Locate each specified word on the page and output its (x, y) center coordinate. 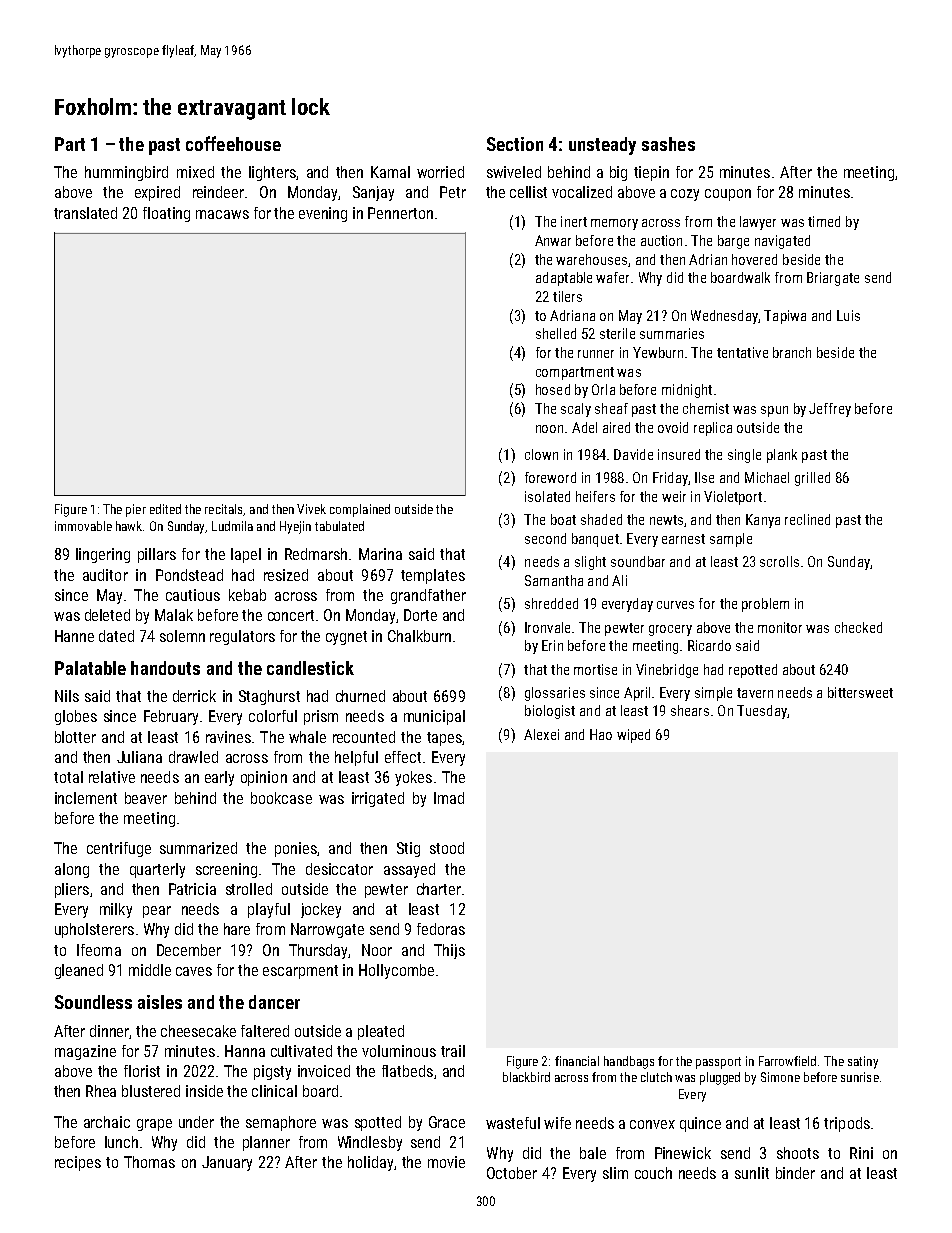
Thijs (449, 951)
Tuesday (762, 712)
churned (360, 696)
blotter (75, 737)
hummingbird (126, 173)
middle (150, 970)
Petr (453, 192)
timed (824, 221)
